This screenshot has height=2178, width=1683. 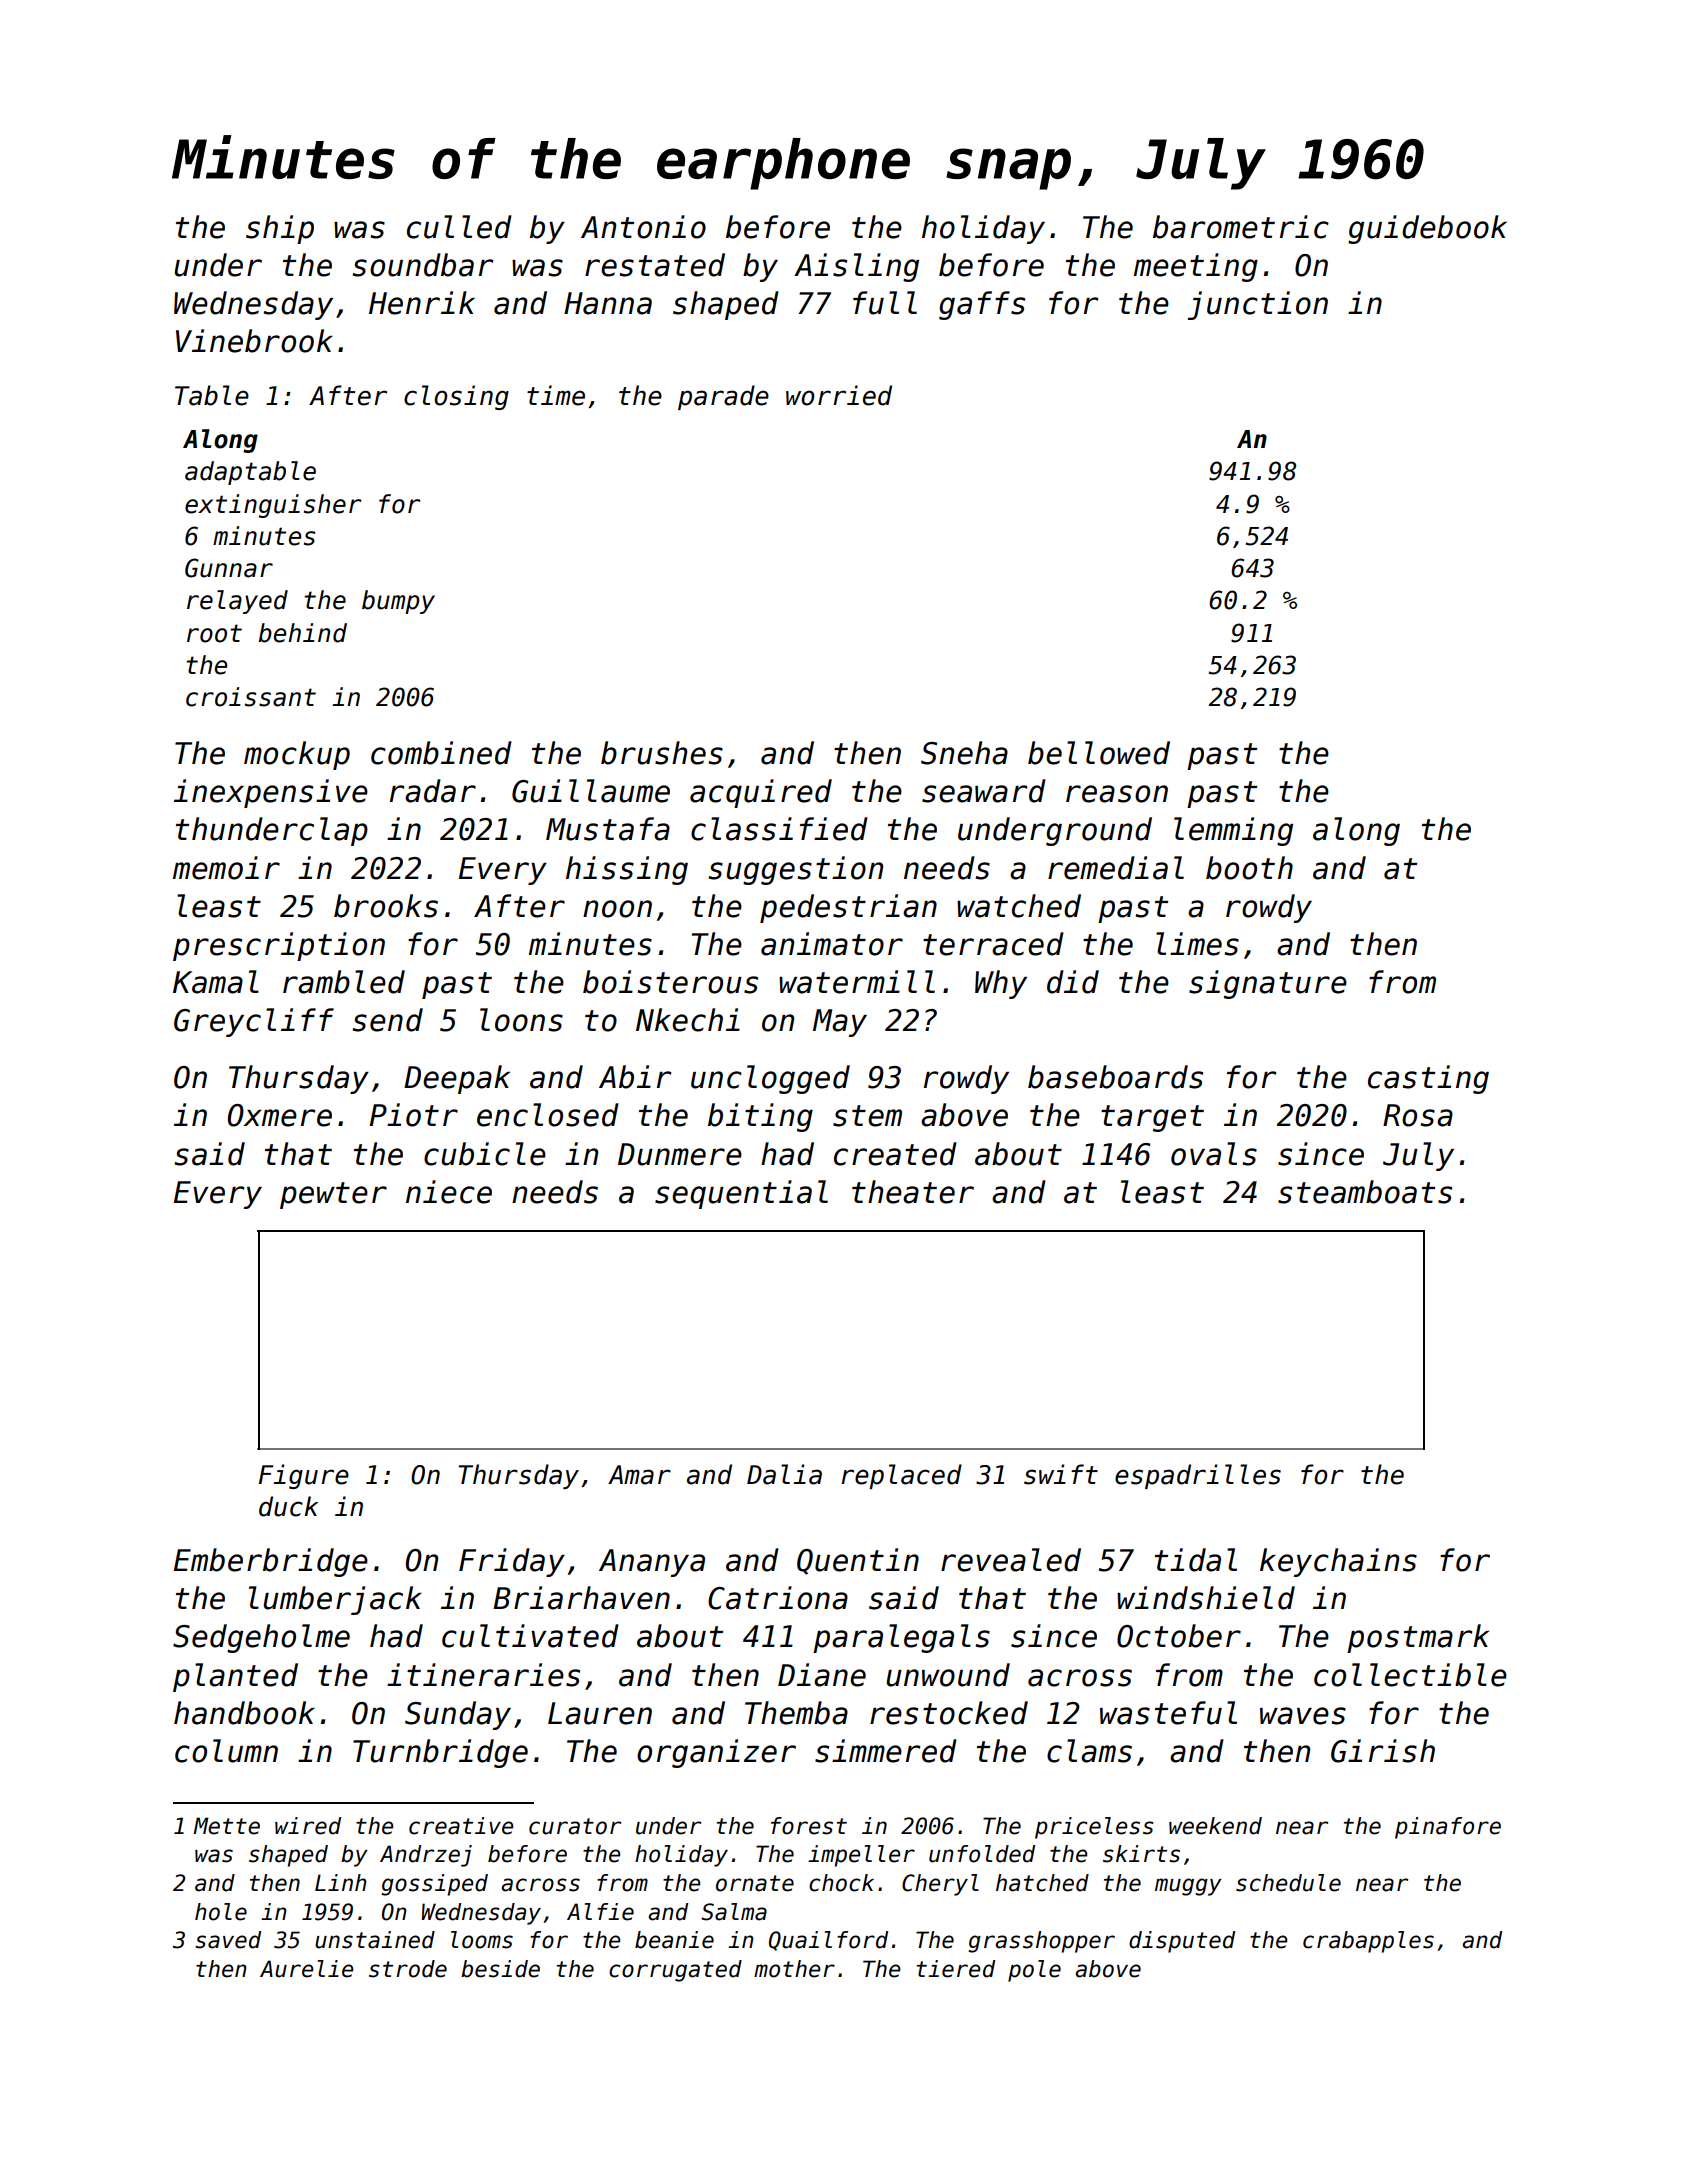 I want to click on Dalia, so click(x=784, y=1474).
